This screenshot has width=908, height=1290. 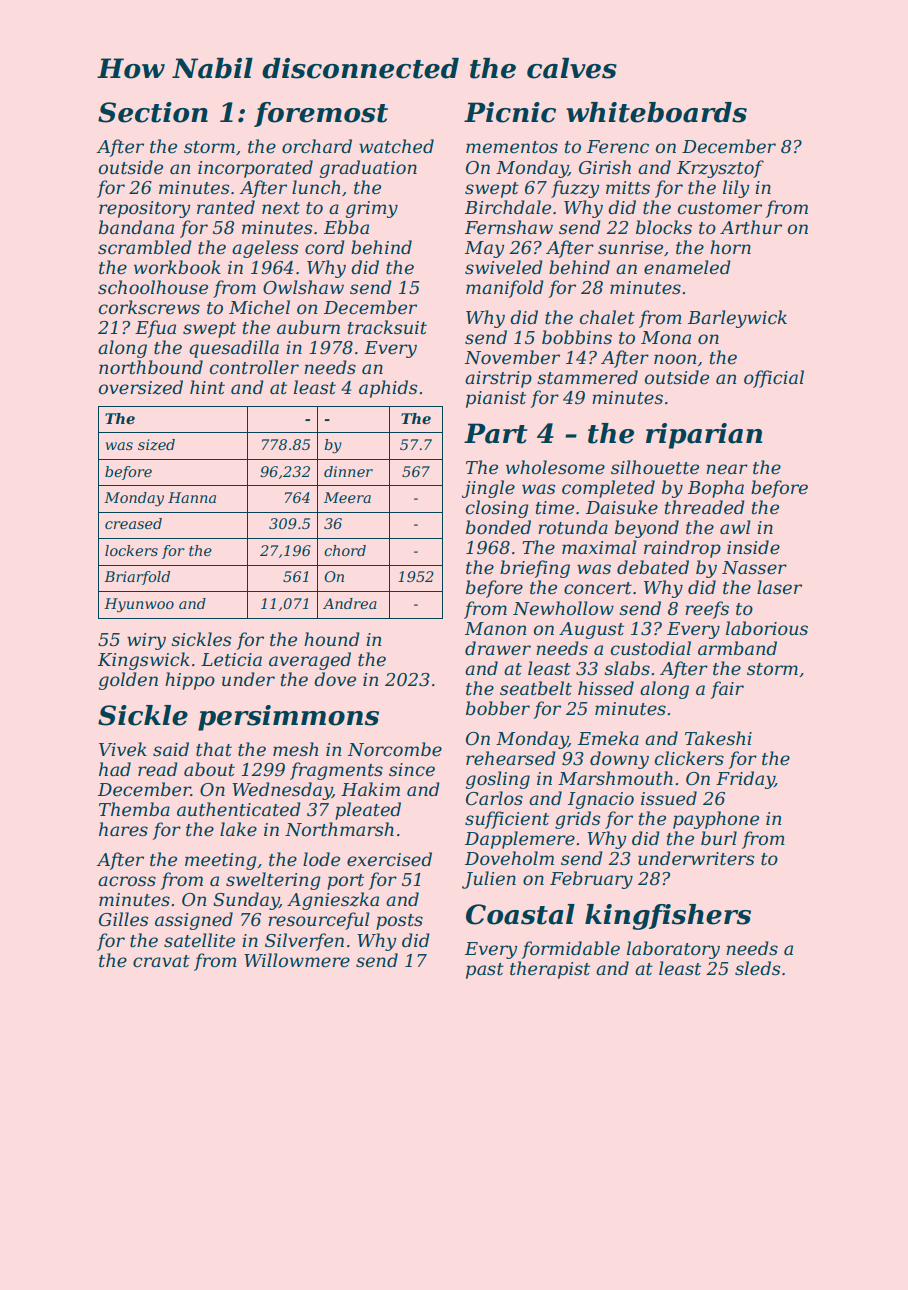 I want to click on Briarfold, so click(x=137, y=578).
